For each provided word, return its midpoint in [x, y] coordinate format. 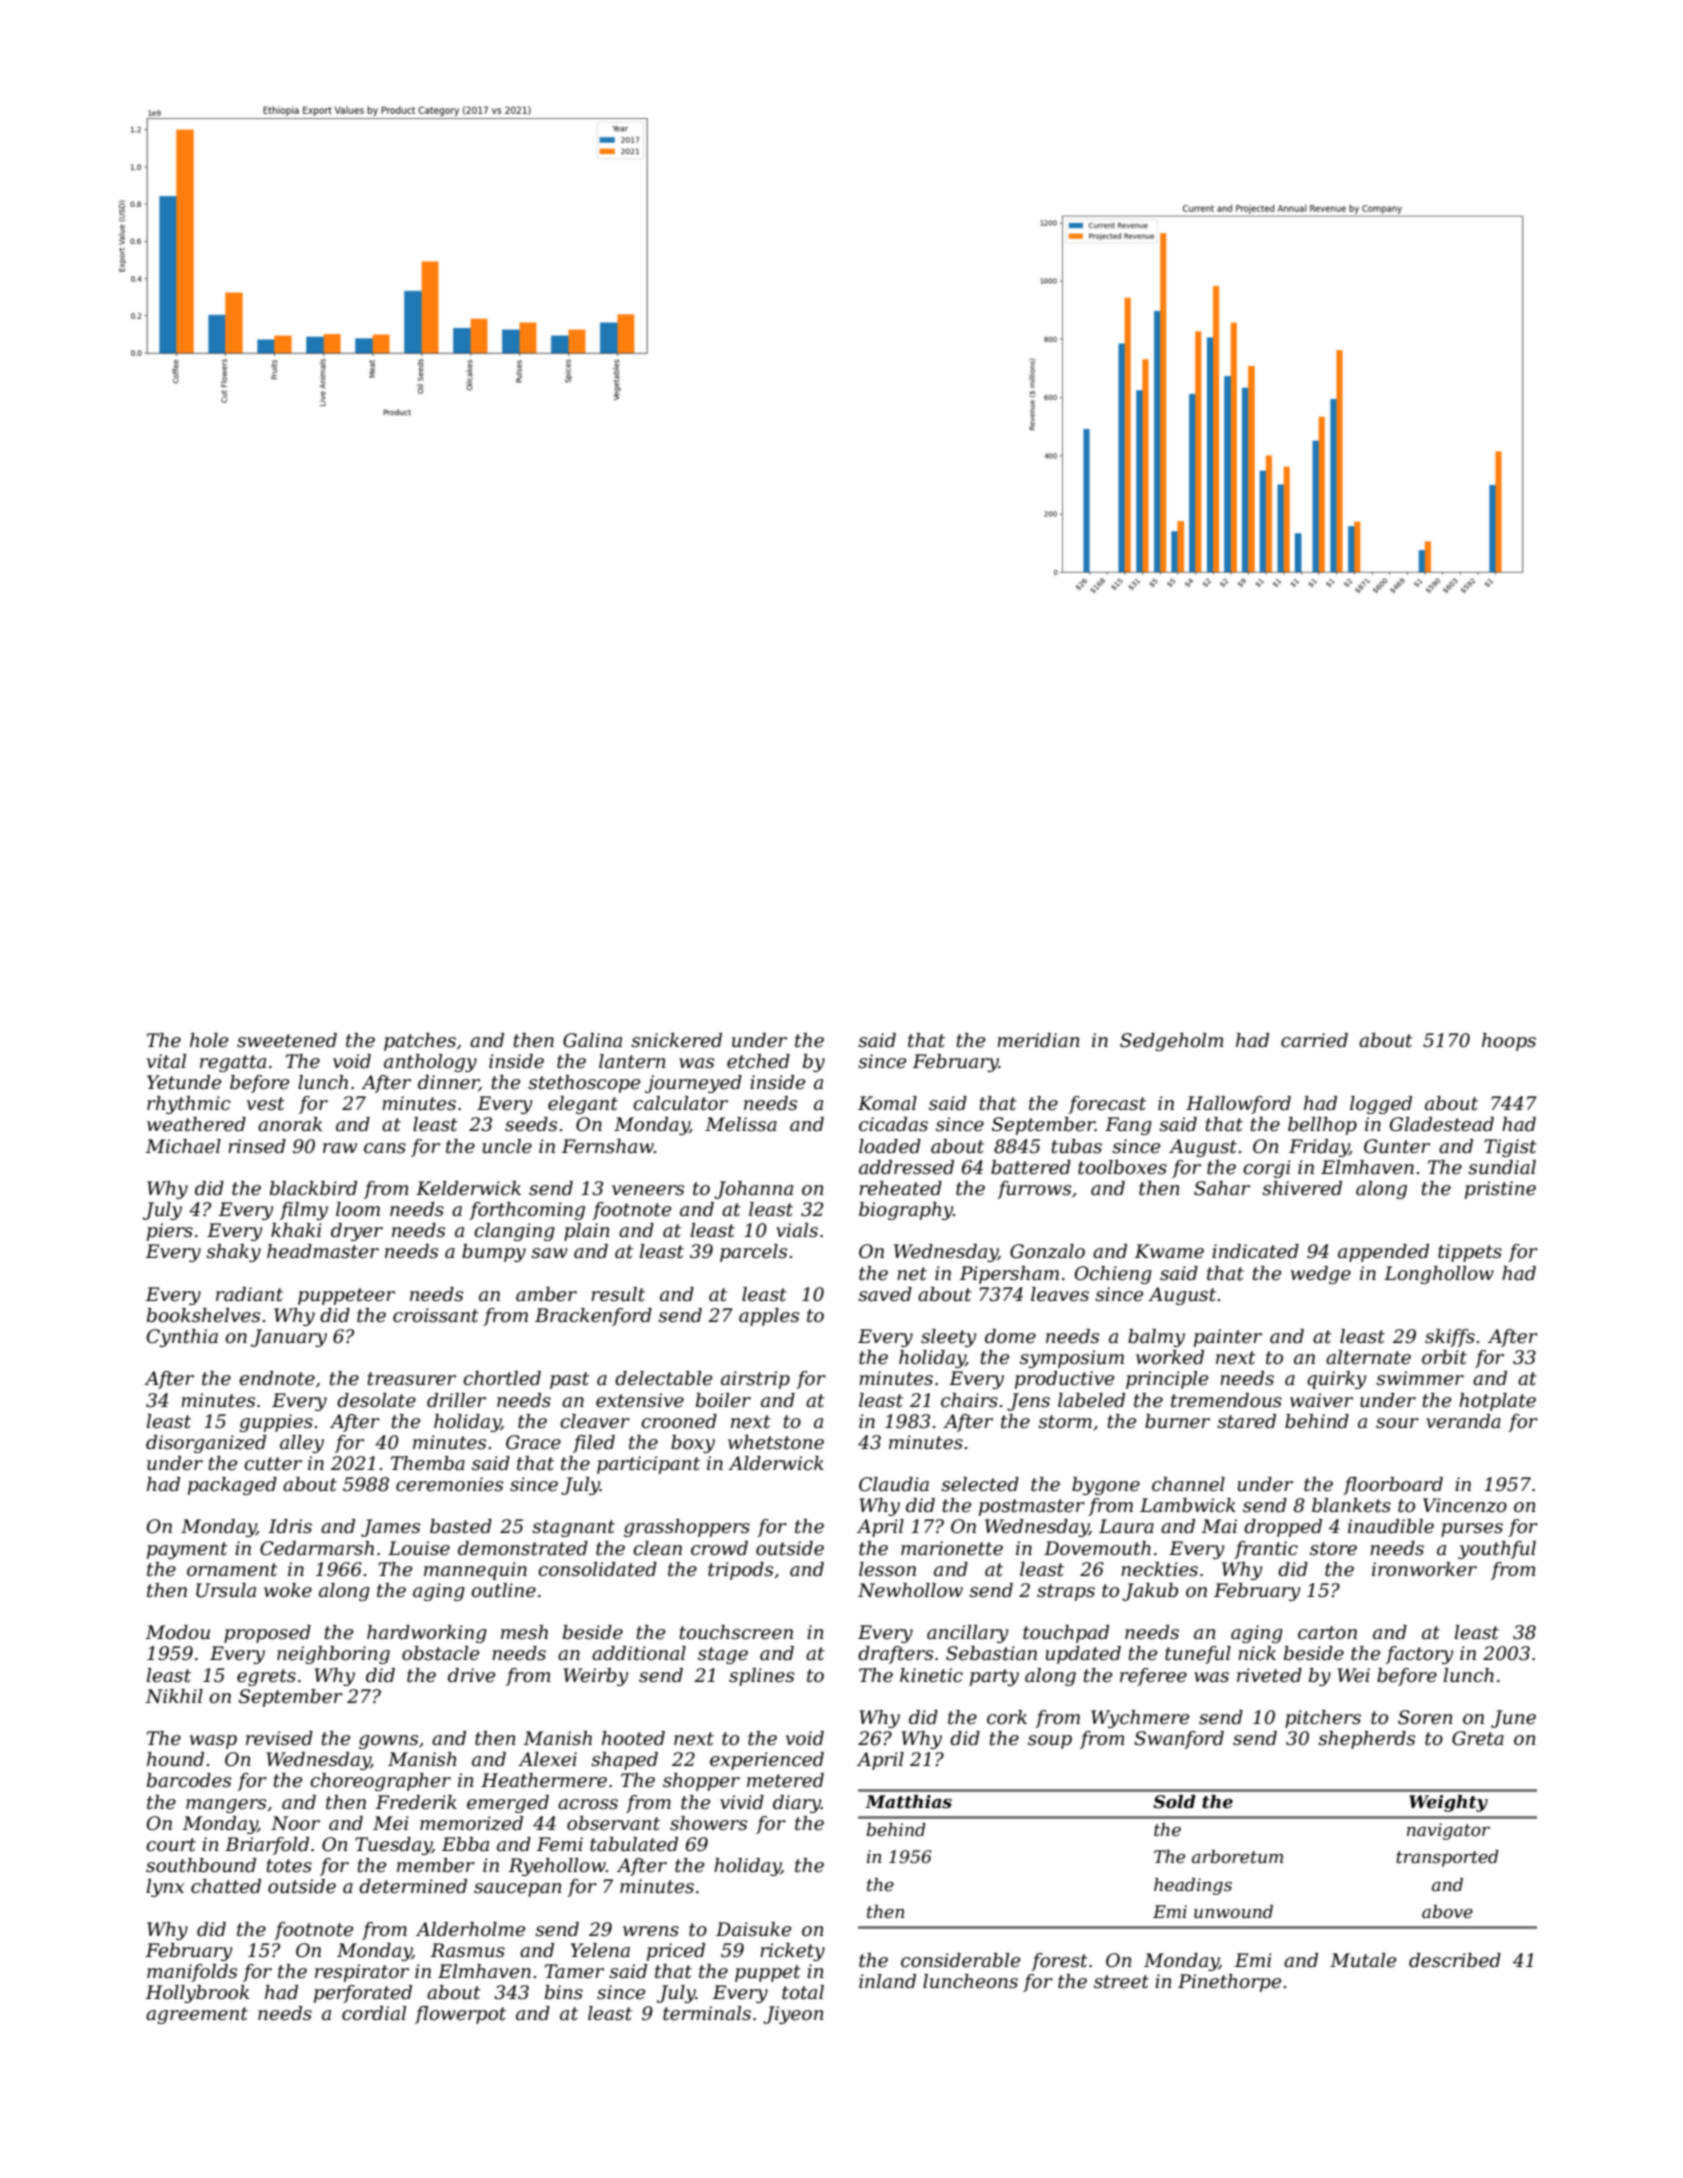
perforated [363, 1994]
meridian [1038, 1040]
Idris [290, 1526]
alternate [1368, 1357]
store [1333, 1549]
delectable [663, 1378]
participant [648, 1465]
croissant [436, 1315]
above [1447, 1912]
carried [1314, 1040]
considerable [960, 1960]
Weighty [1448, 1803]
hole [209, 1040]
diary [797, 1804]
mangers [226, 1806]
